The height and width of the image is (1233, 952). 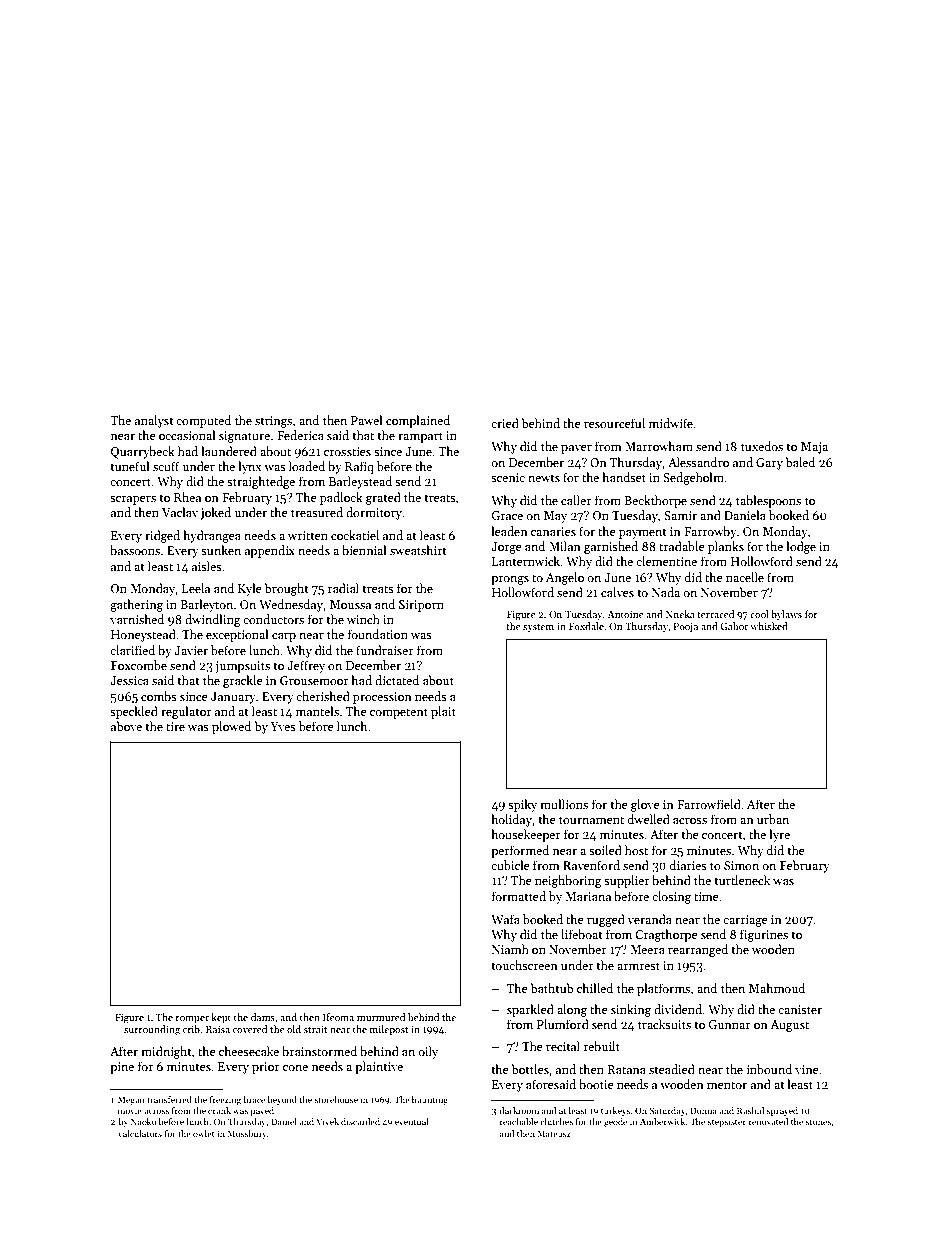 What do you see at coordinates (554, 1133) in the image?
I see `Mateusz` at bounding box center [554, 1133].
